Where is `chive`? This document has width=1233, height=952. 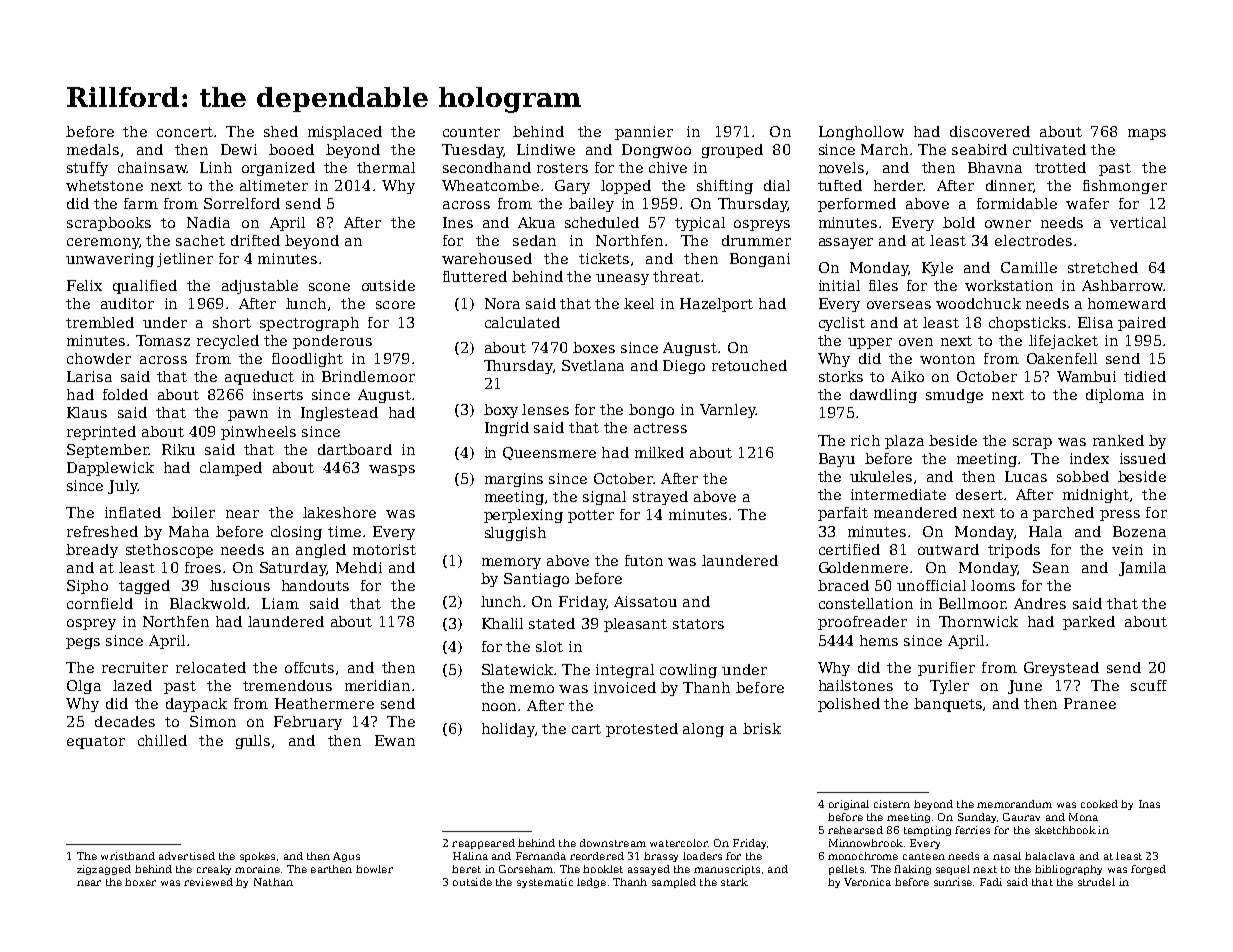 chive is located at coordinates (668, 167).
